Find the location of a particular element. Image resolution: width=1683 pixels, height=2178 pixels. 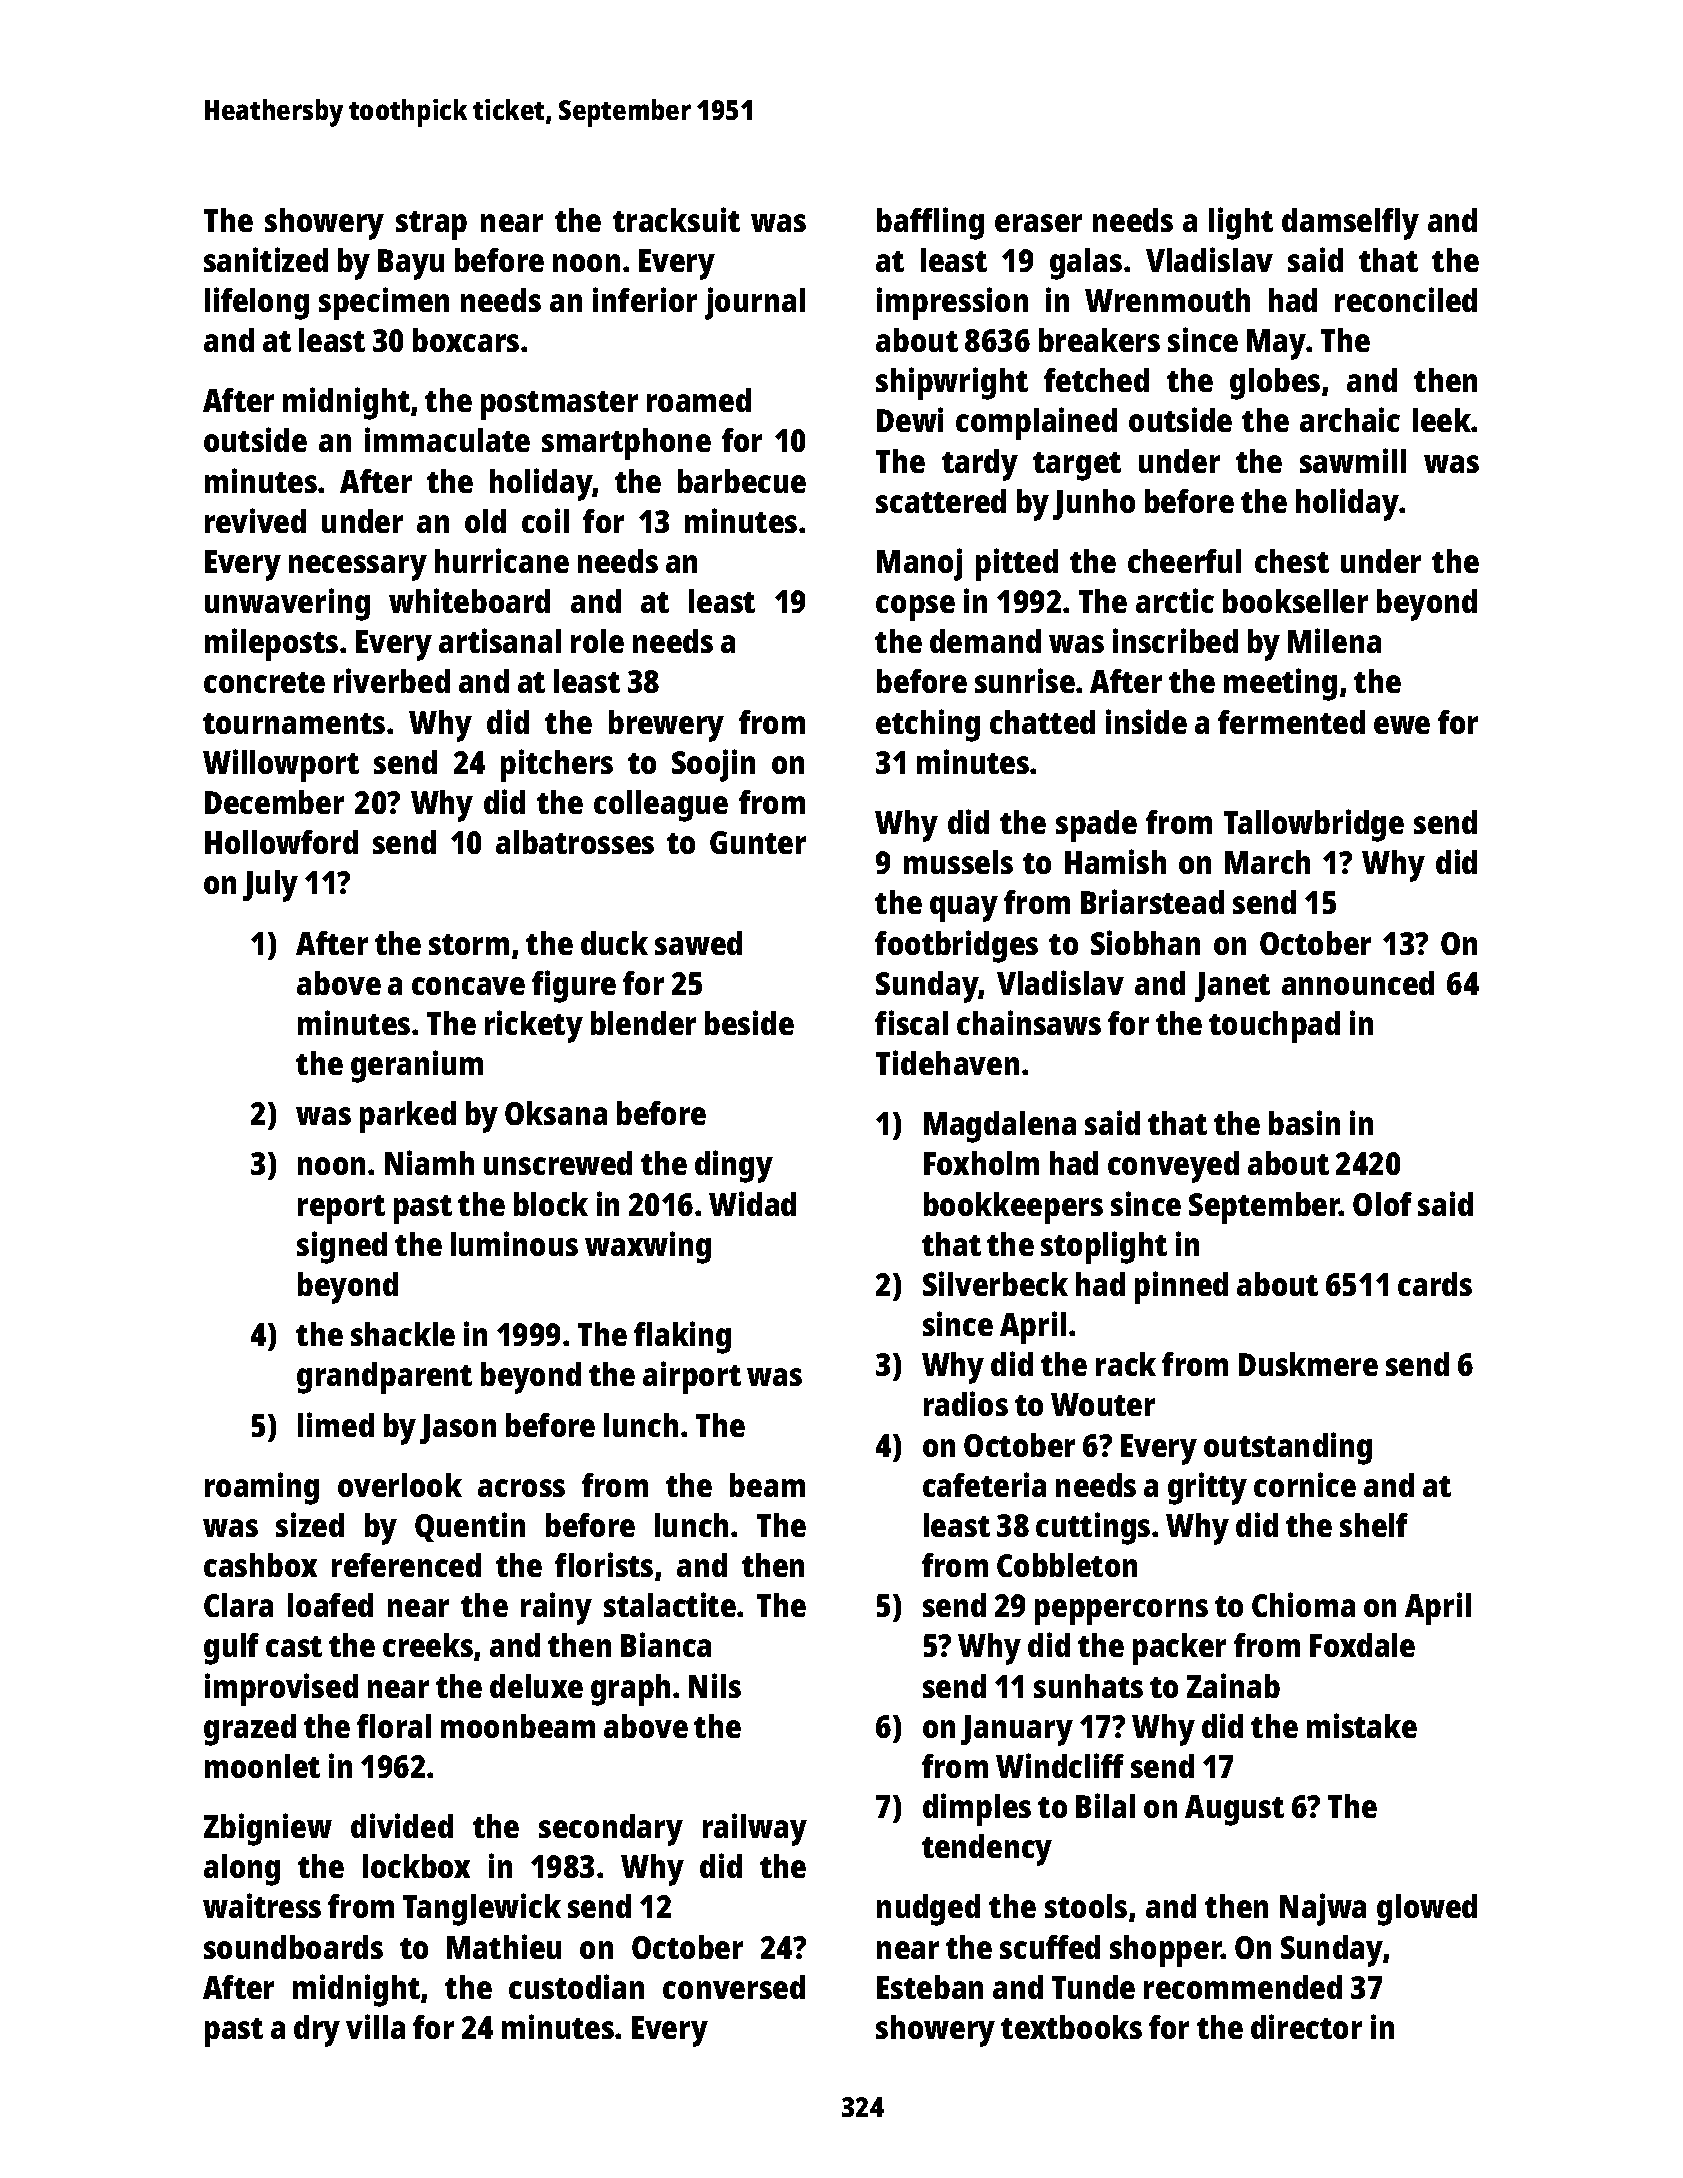

conversed is located at coordinates (734, 1987).
